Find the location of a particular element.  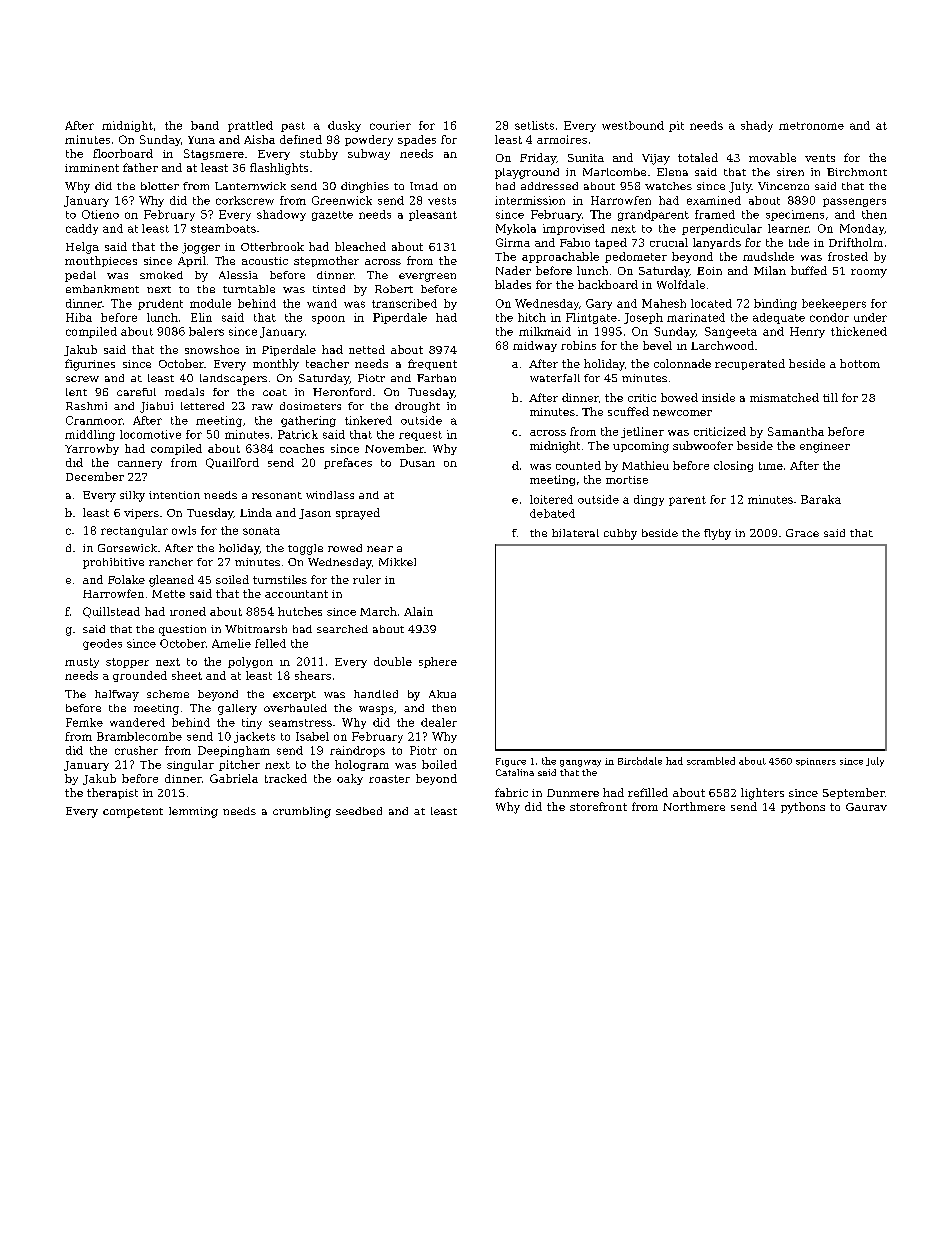

Alain is located at coordinates (418, 611).
